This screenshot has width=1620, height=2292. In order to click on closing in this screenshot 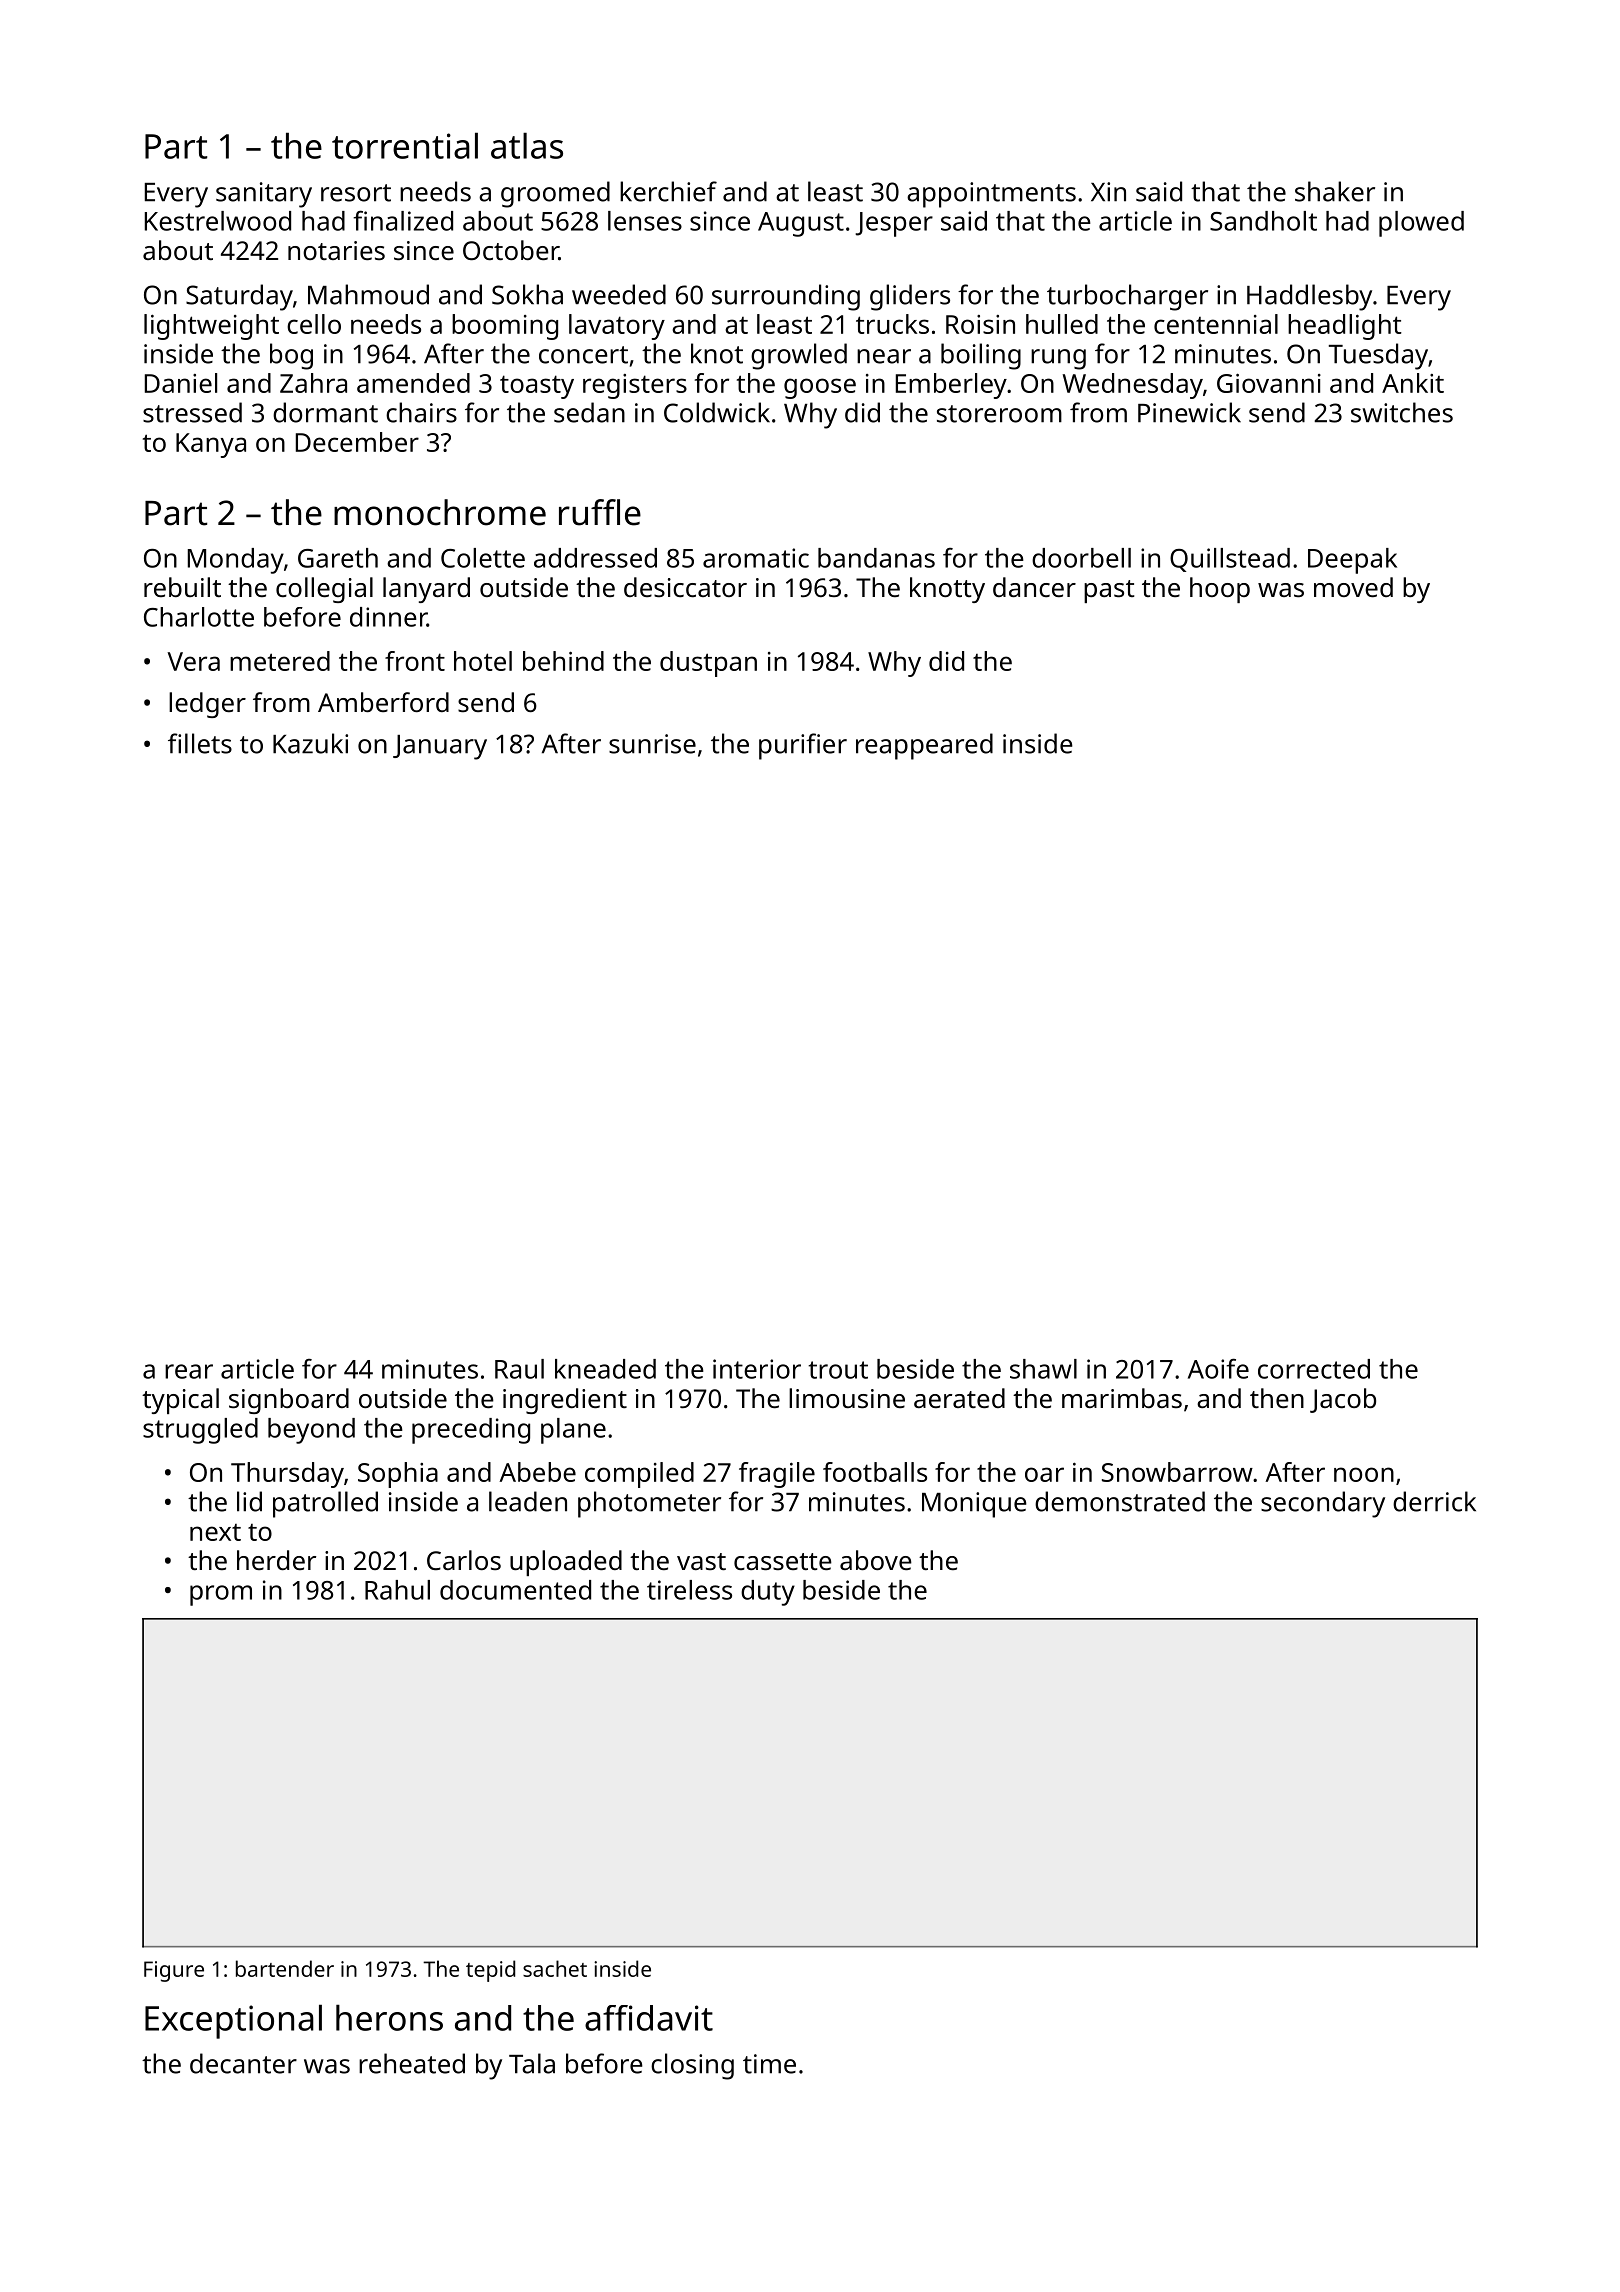, I will do `click(692, 2066)`.
